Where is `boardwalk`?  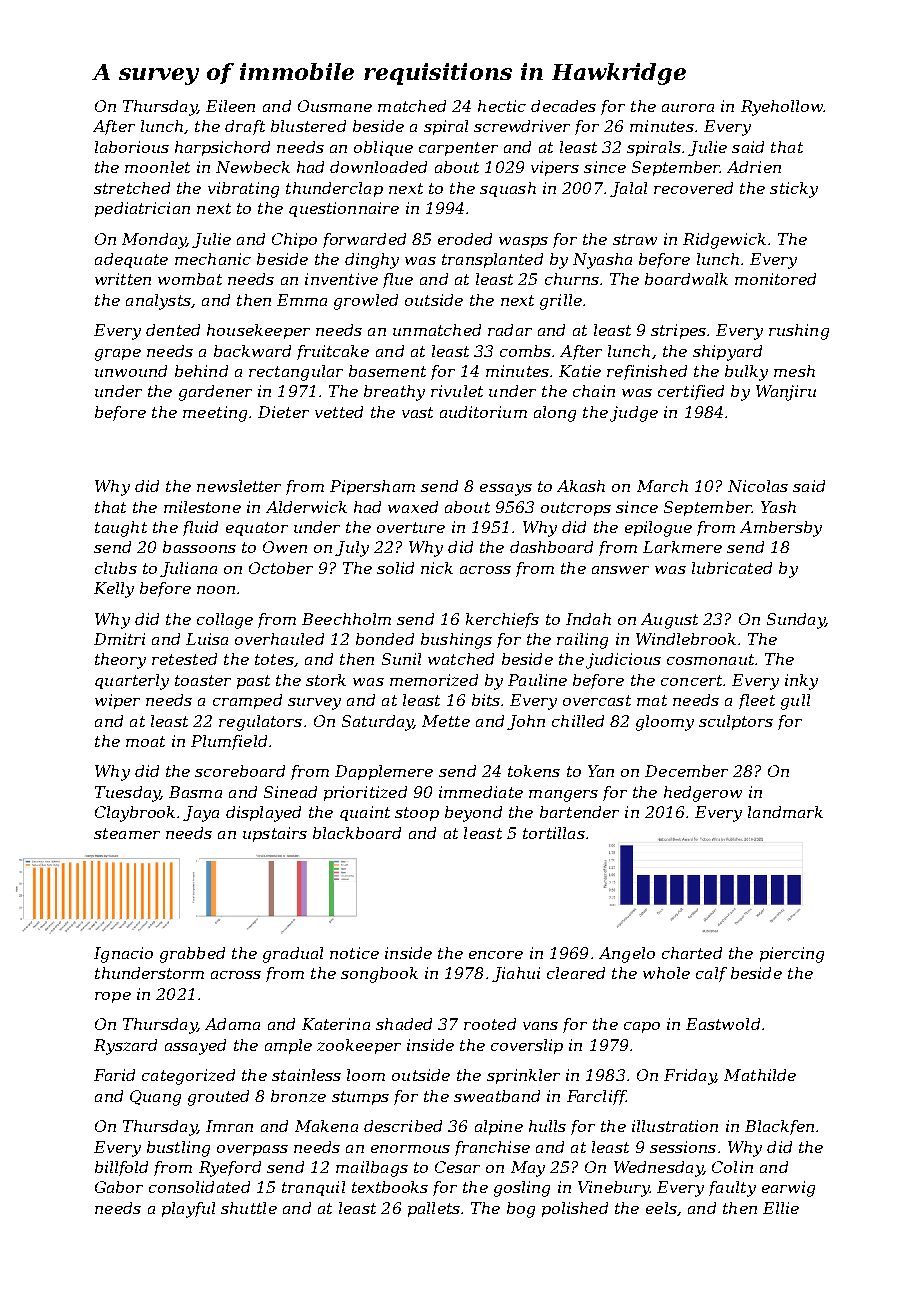 boardwalk is located at coordinates (686, 279).
